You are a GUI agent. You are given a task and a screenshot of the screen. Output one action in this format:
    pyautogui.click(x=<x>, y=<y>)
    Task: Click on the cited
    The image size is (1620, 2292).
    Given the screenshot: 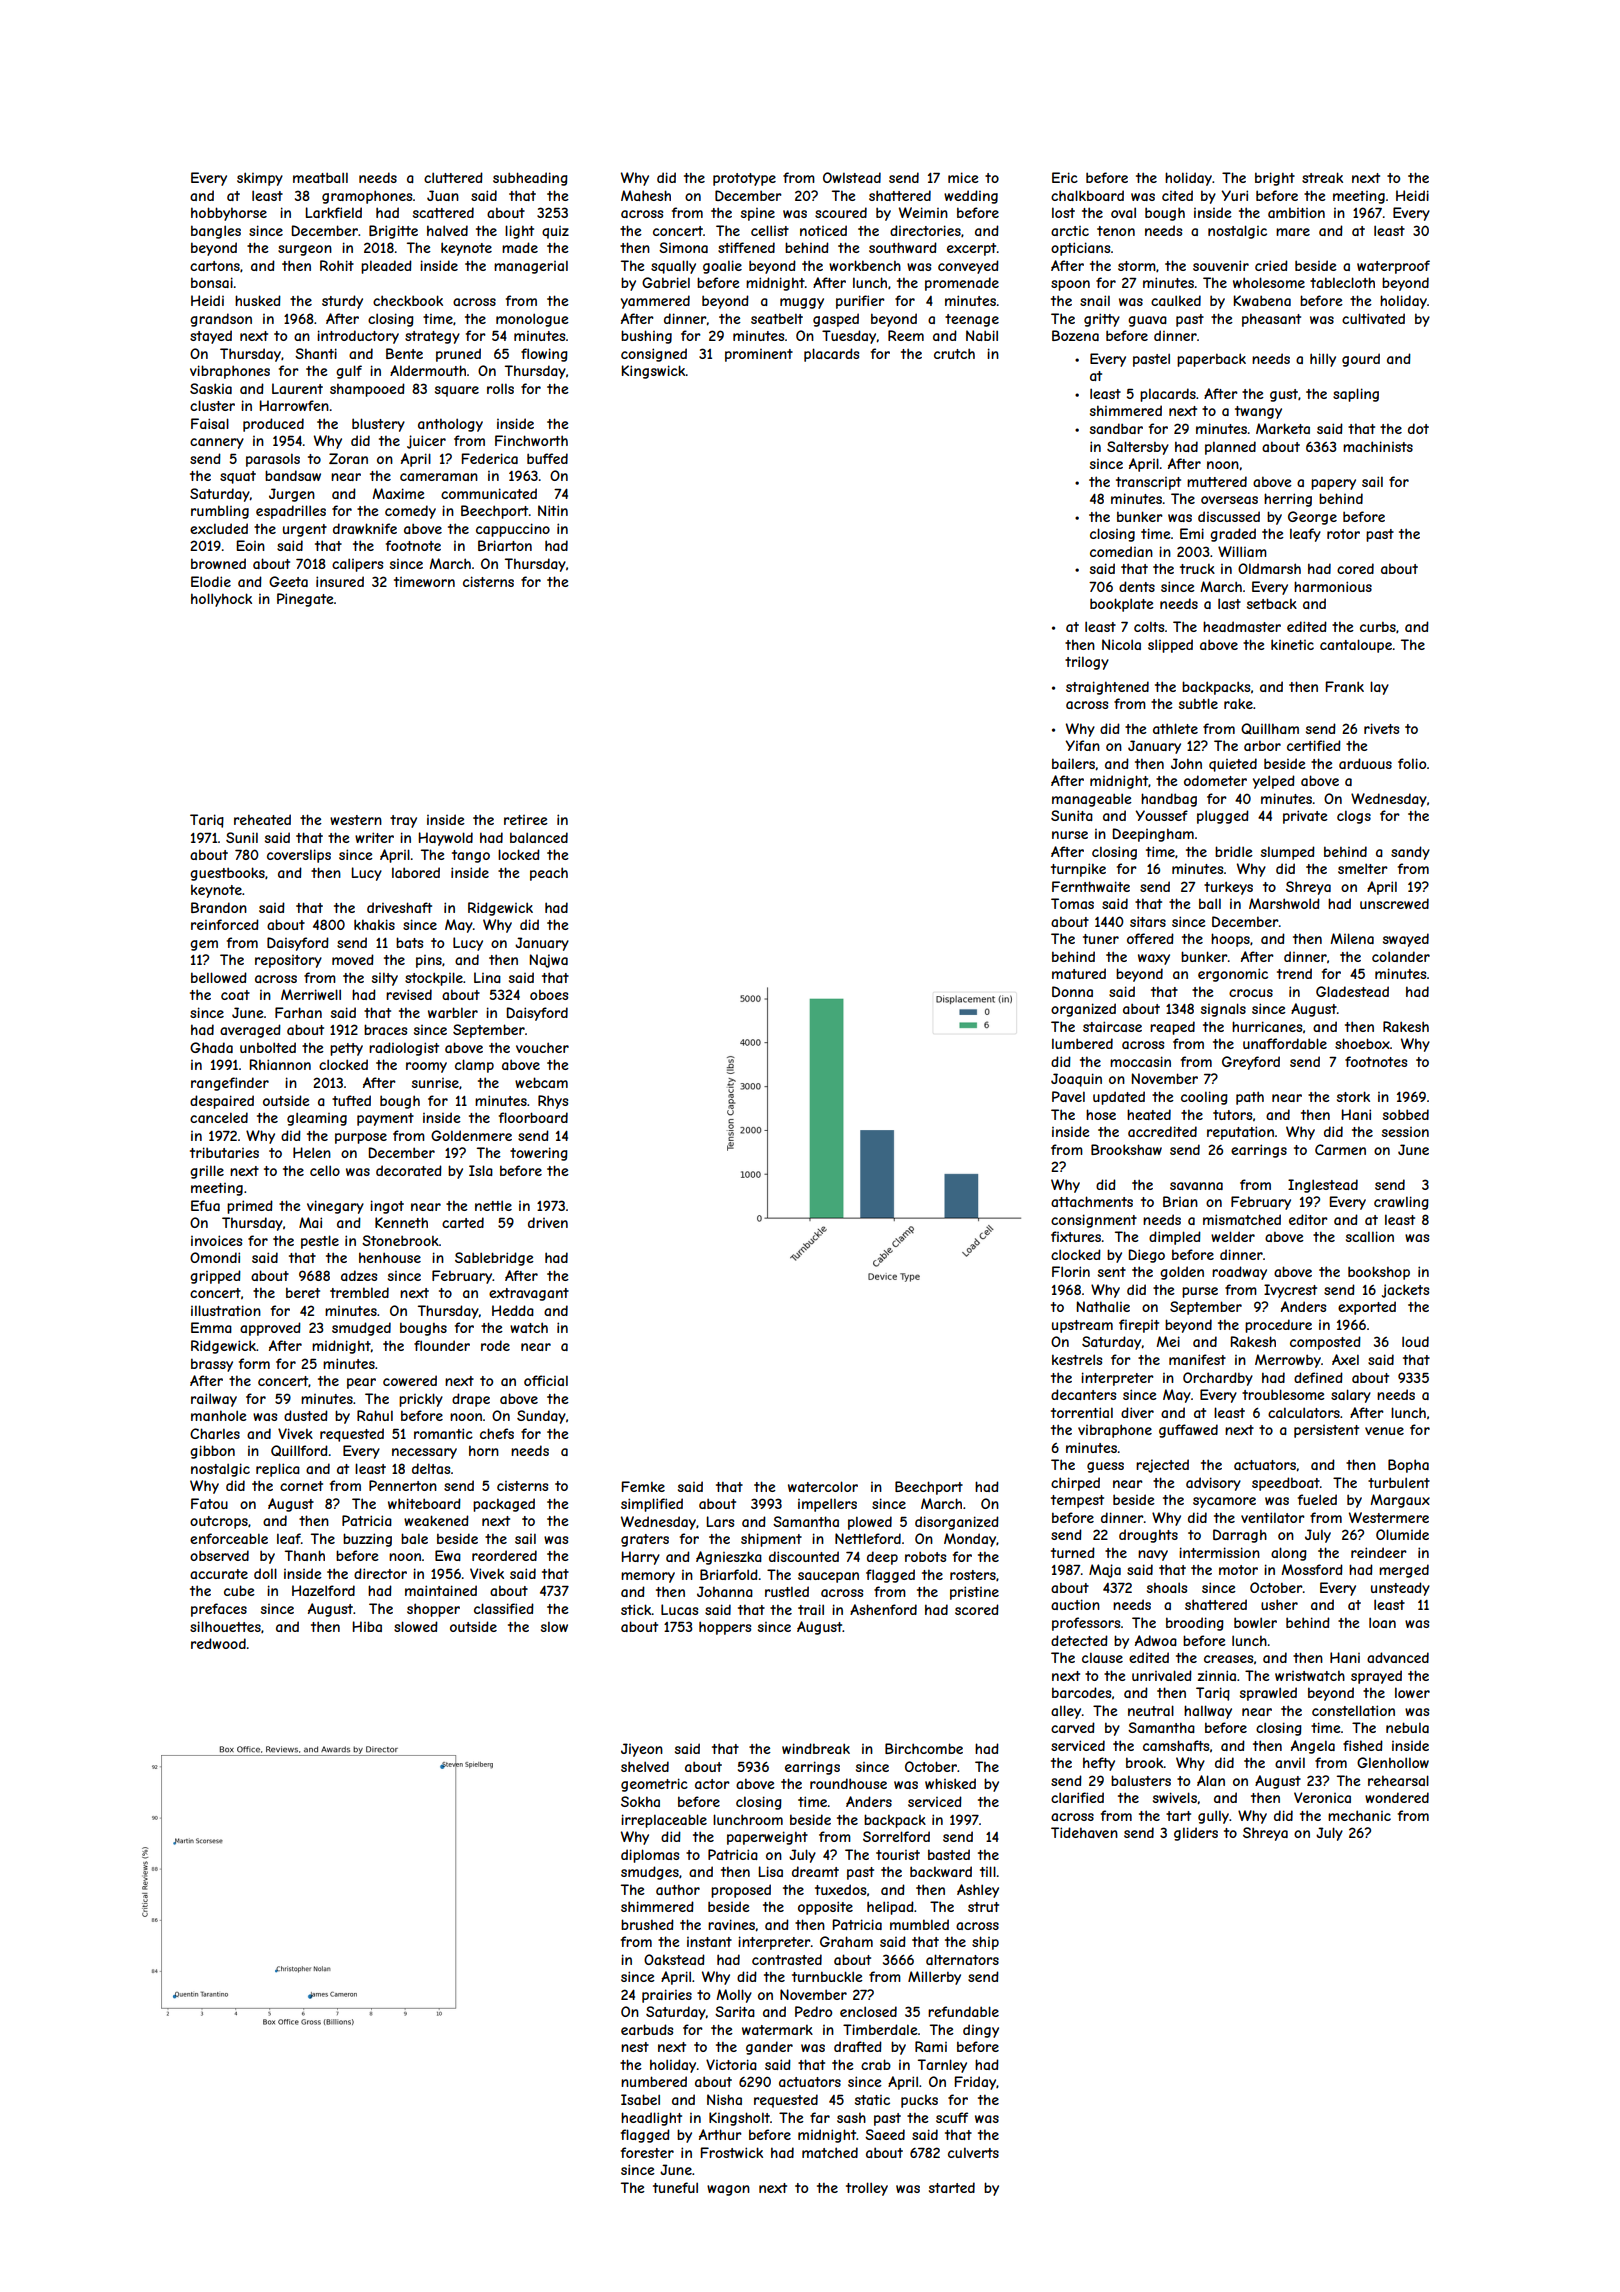 What is the action you would take?
    pyautogui.click(x=1177, y=195)
